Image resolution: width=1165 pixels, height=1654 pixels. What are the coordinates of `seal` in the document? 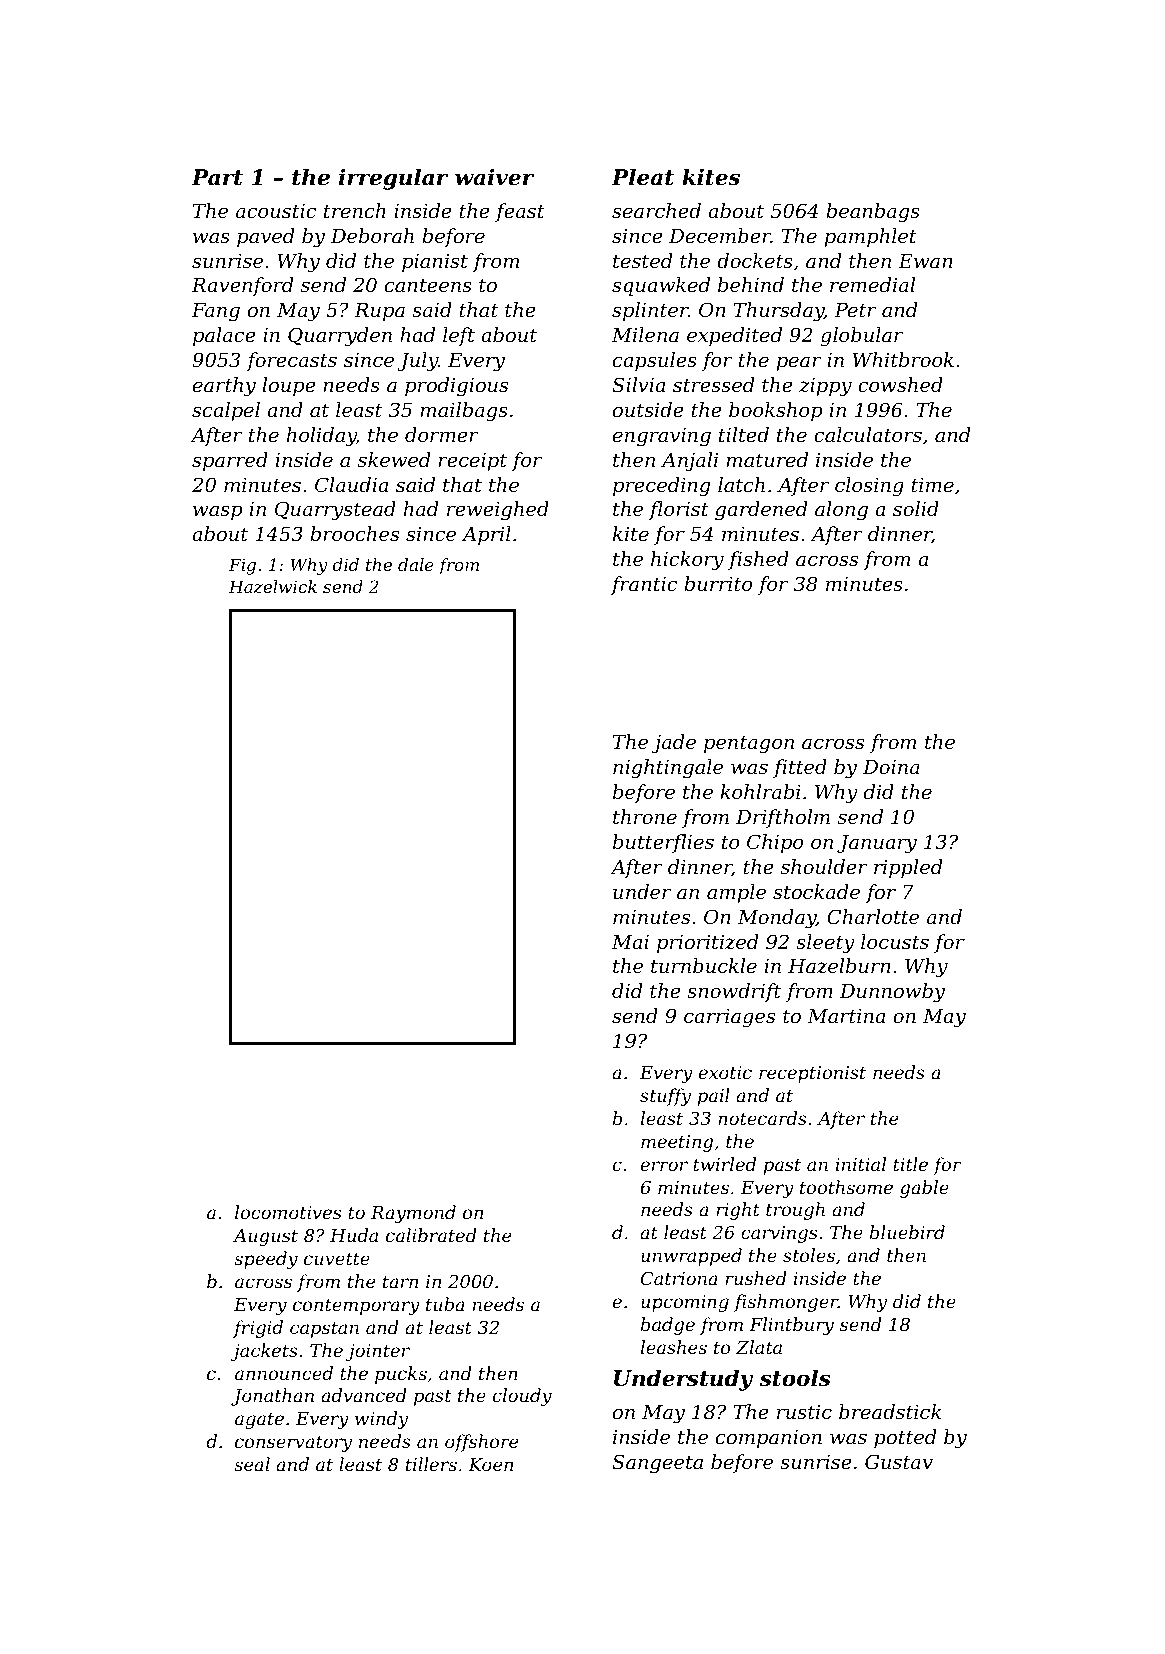 It's located at (252, 1464).
